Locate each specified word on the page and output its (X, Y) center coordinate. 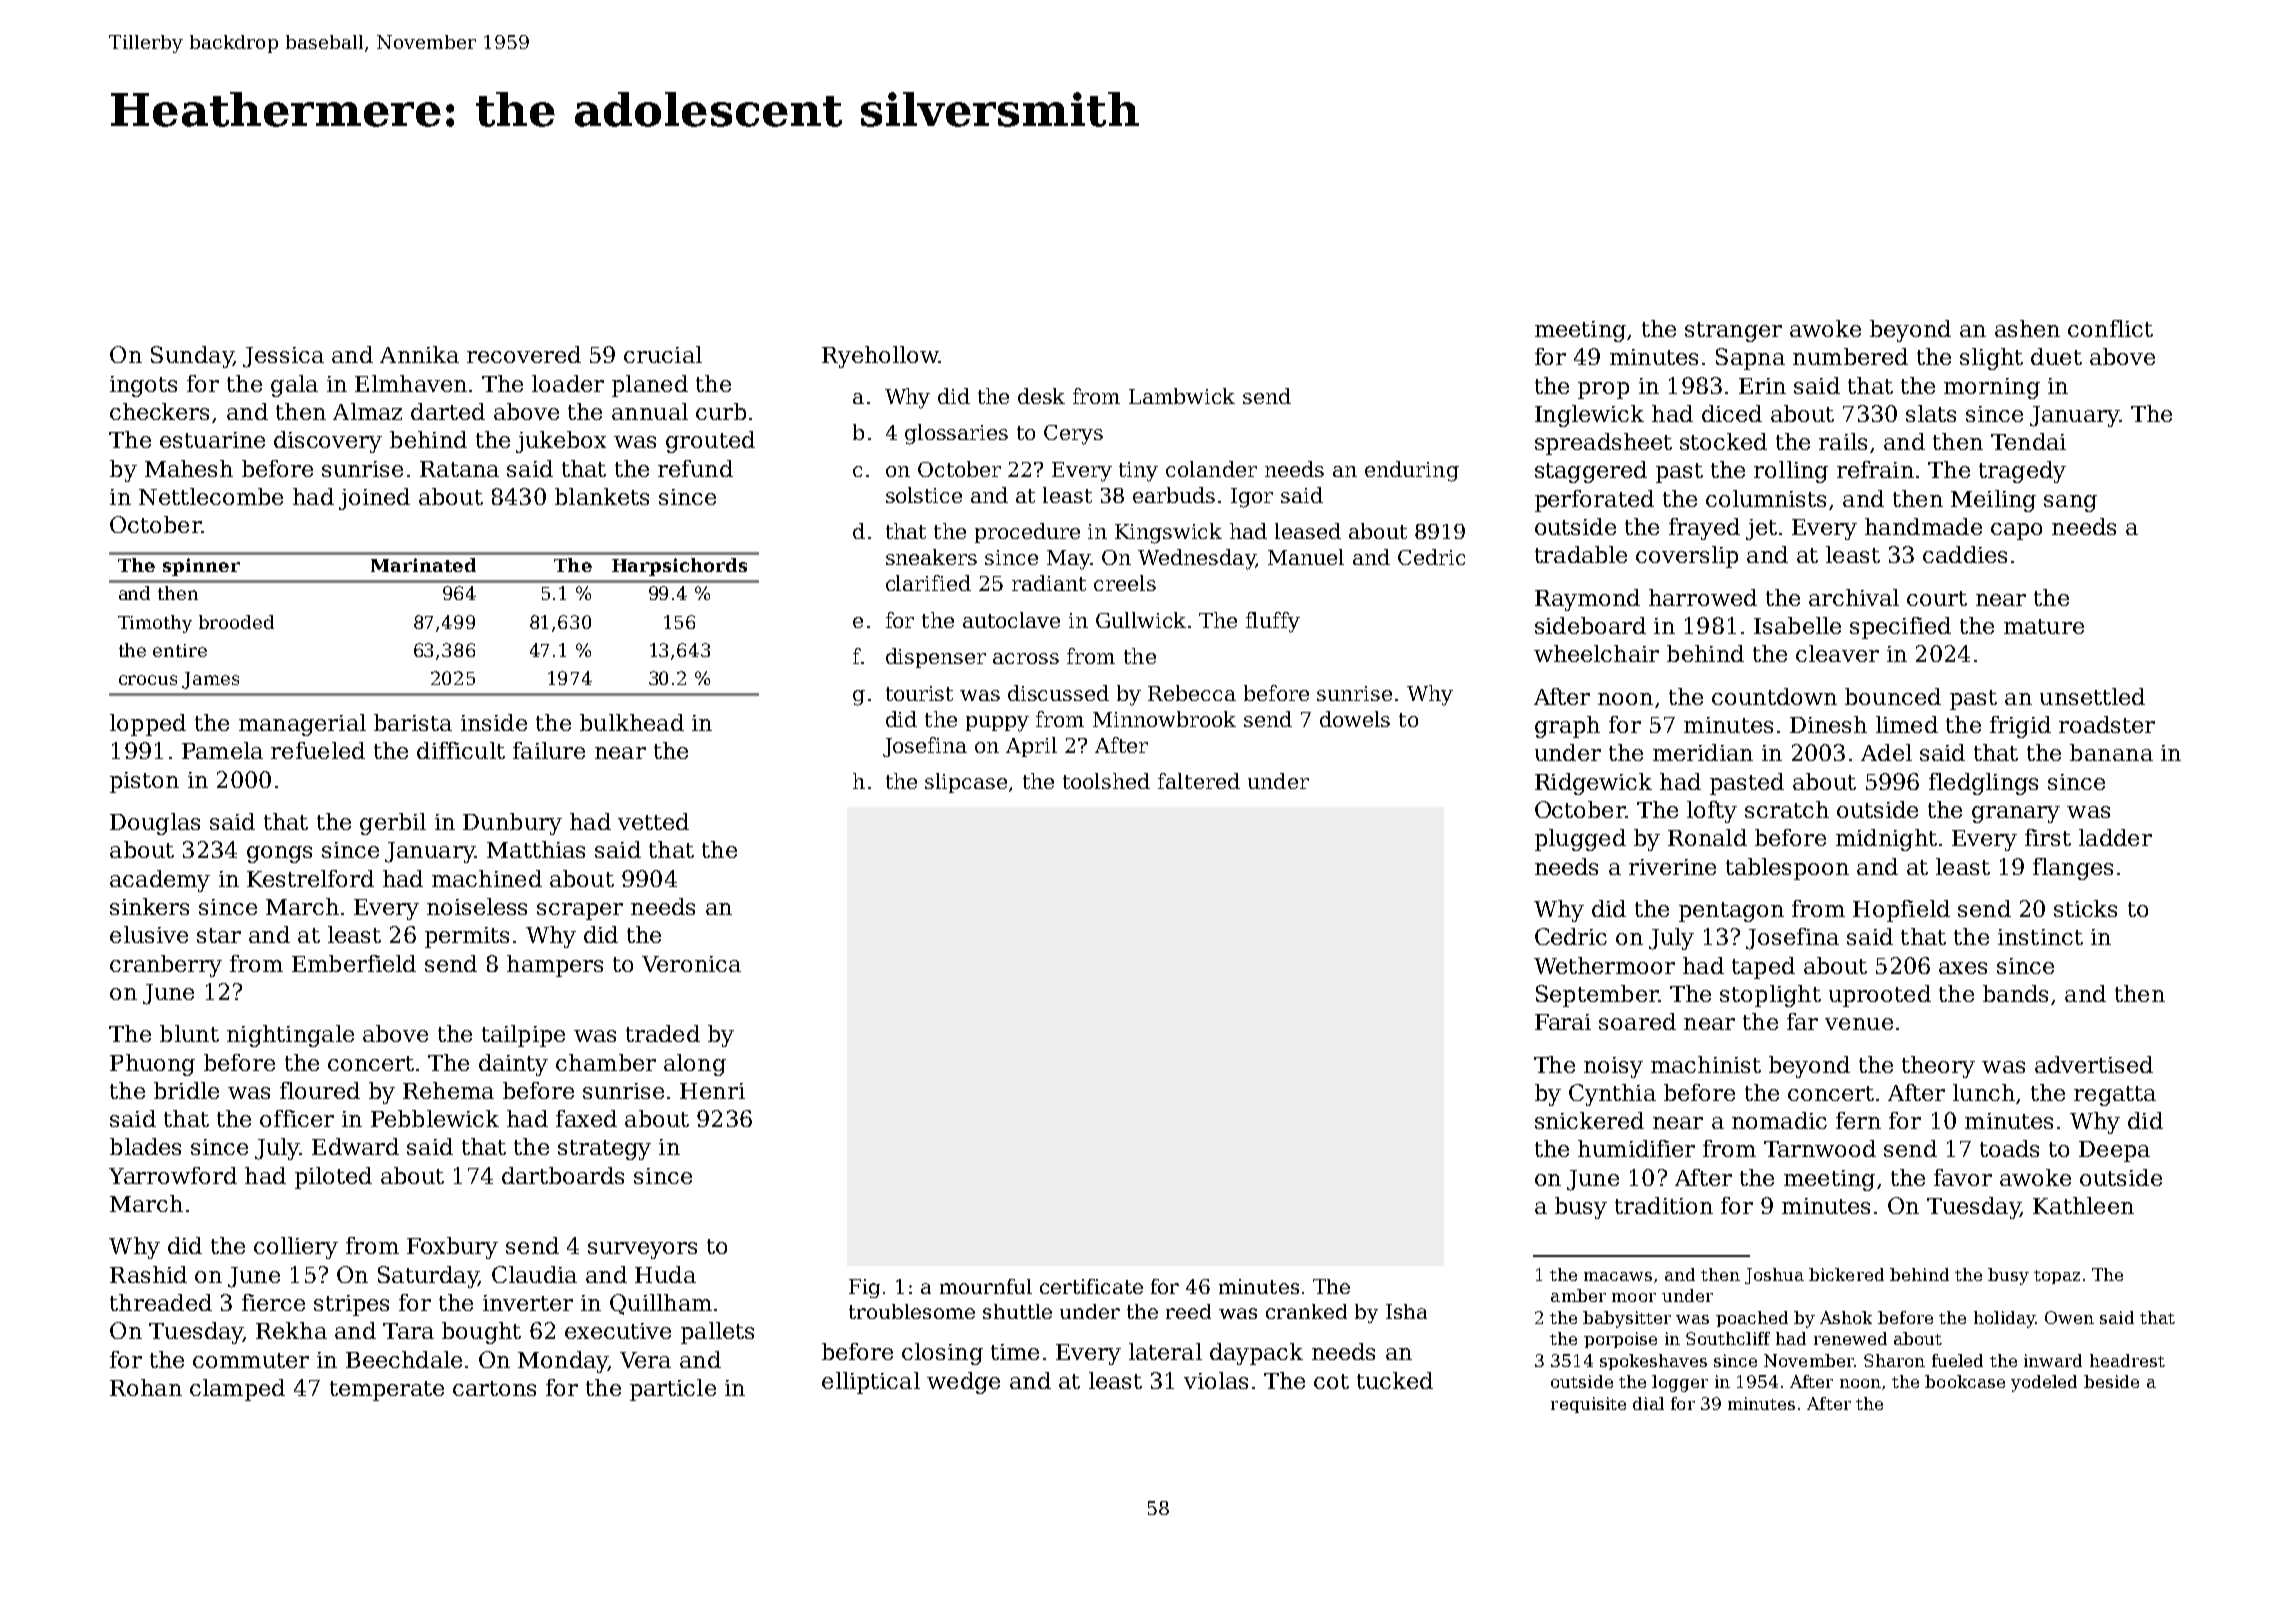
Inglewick (1589, 416)
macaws (1618, 1276)
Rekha (291, 1330)
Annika (419, 354)
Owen (2069, 1317)
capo (2016, 531)
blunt (189, 1033)
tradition (1664, 1205)
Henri (712, 1091)
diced (1732, 413)
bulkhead (632, 722)
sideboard (1590, 625)
